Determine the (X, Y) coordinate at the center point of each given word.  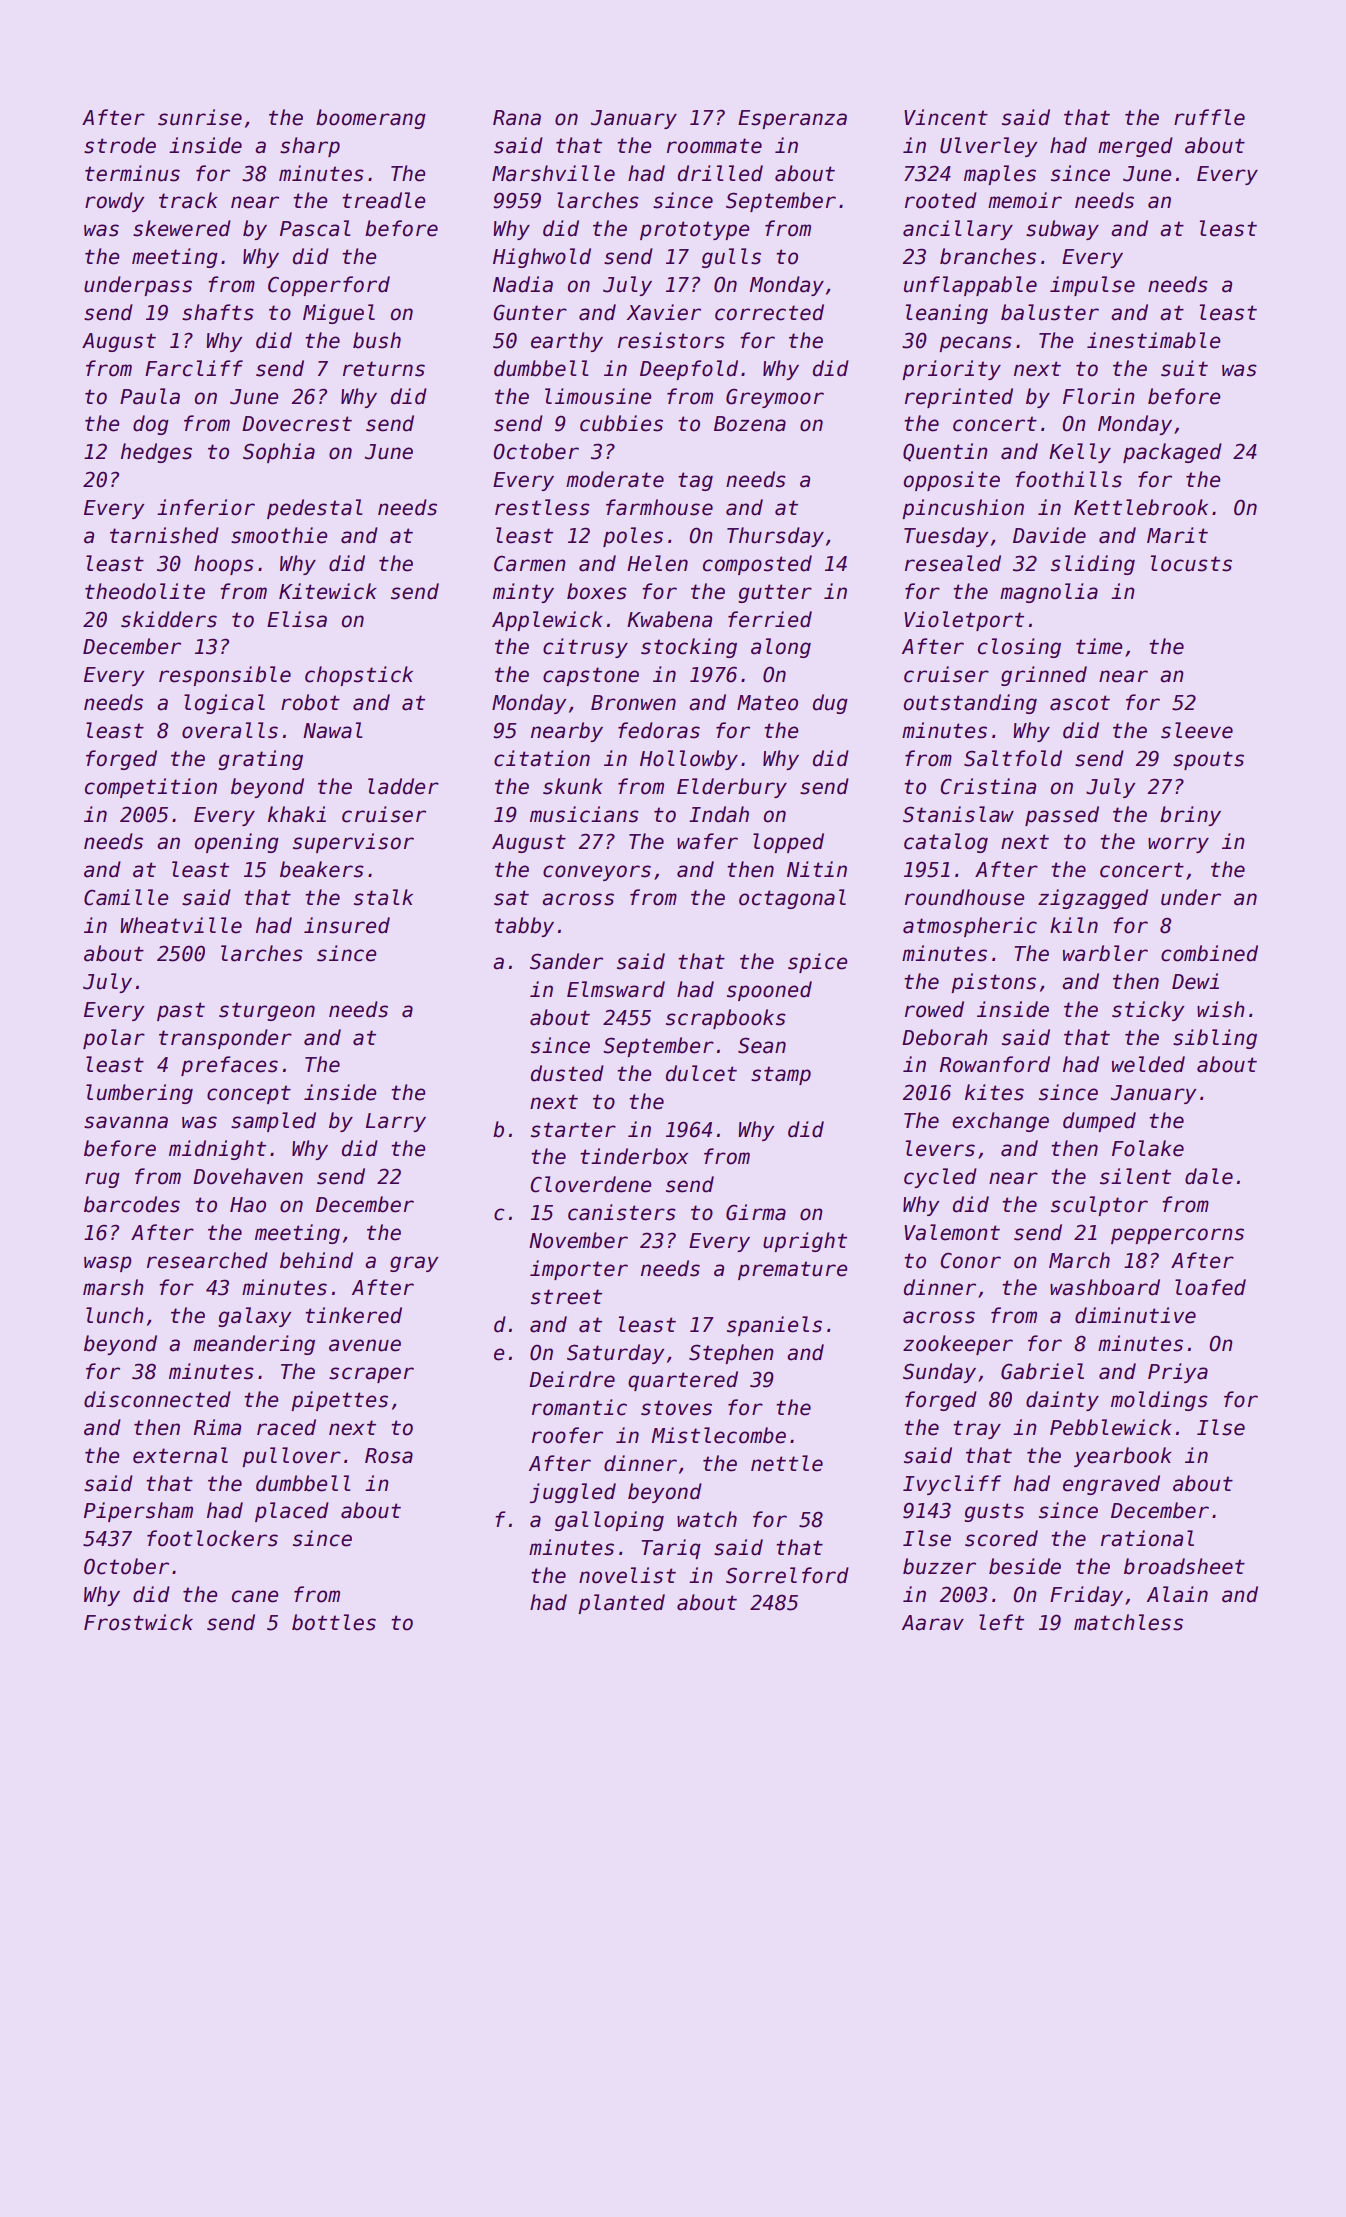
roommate (714, 146)
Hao (248, 1205)
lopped (788, 843)
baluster (1050, 312)
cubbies (621, 423)
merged (1135, 147)
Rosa (389, 1456)
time (1099, 646)
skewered (182, 228)
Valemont (952, 1232)
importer (579, 1270)
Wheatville (181, 925)
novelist (627, 1575)
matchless (1128, 1622)
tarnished (164, 535)
